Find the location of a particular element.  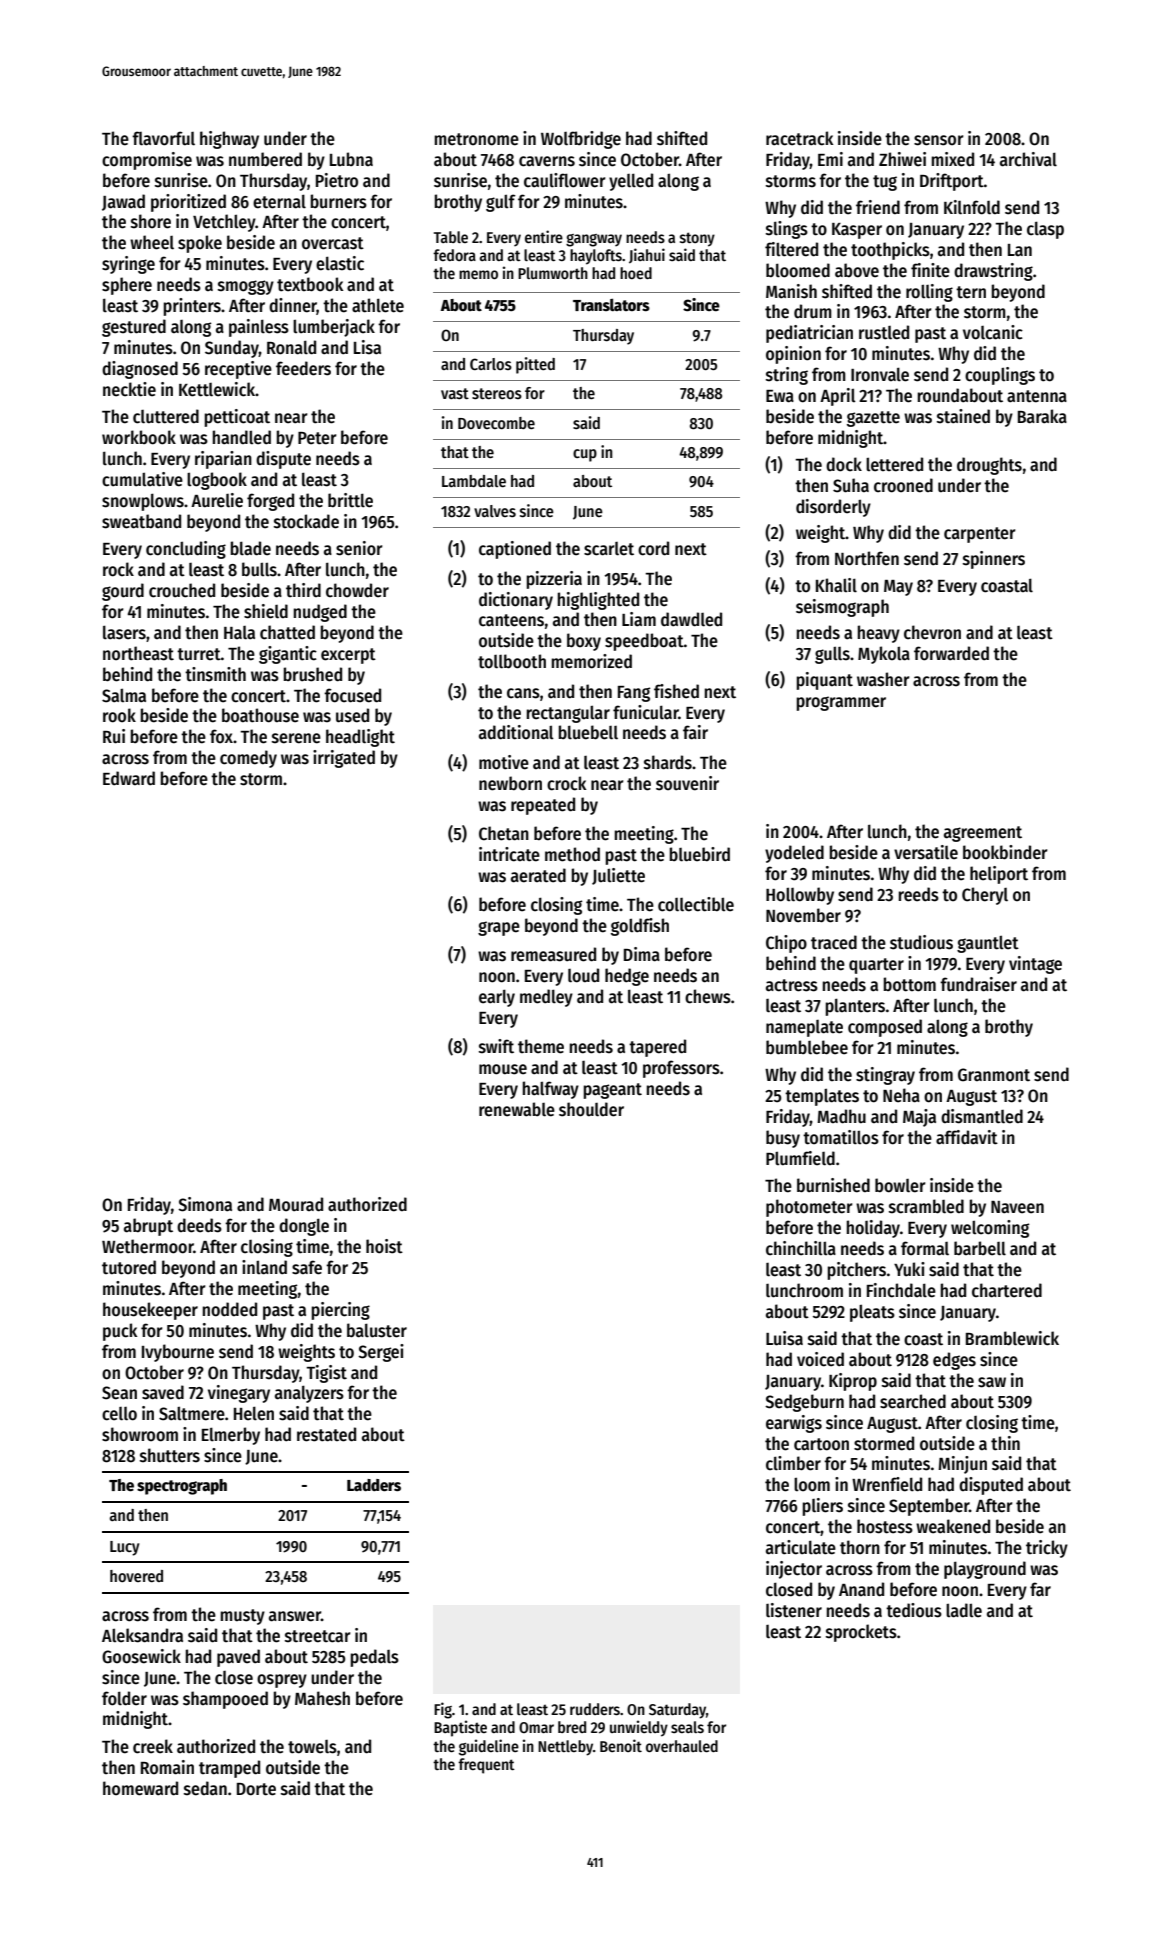

archival is located at coordinates (1028, 159).
